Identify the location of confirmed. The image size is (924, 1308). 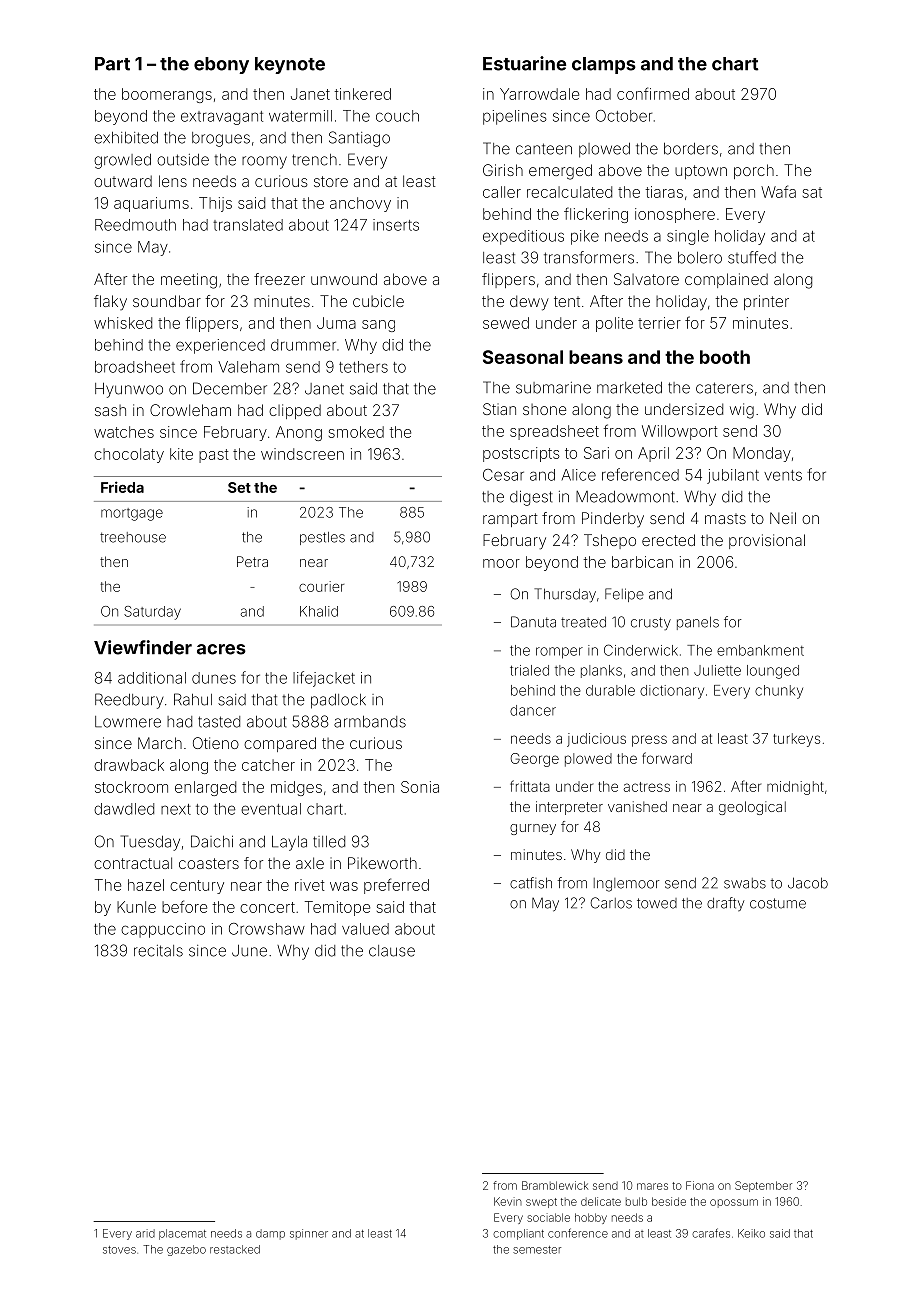
(653, 93).
